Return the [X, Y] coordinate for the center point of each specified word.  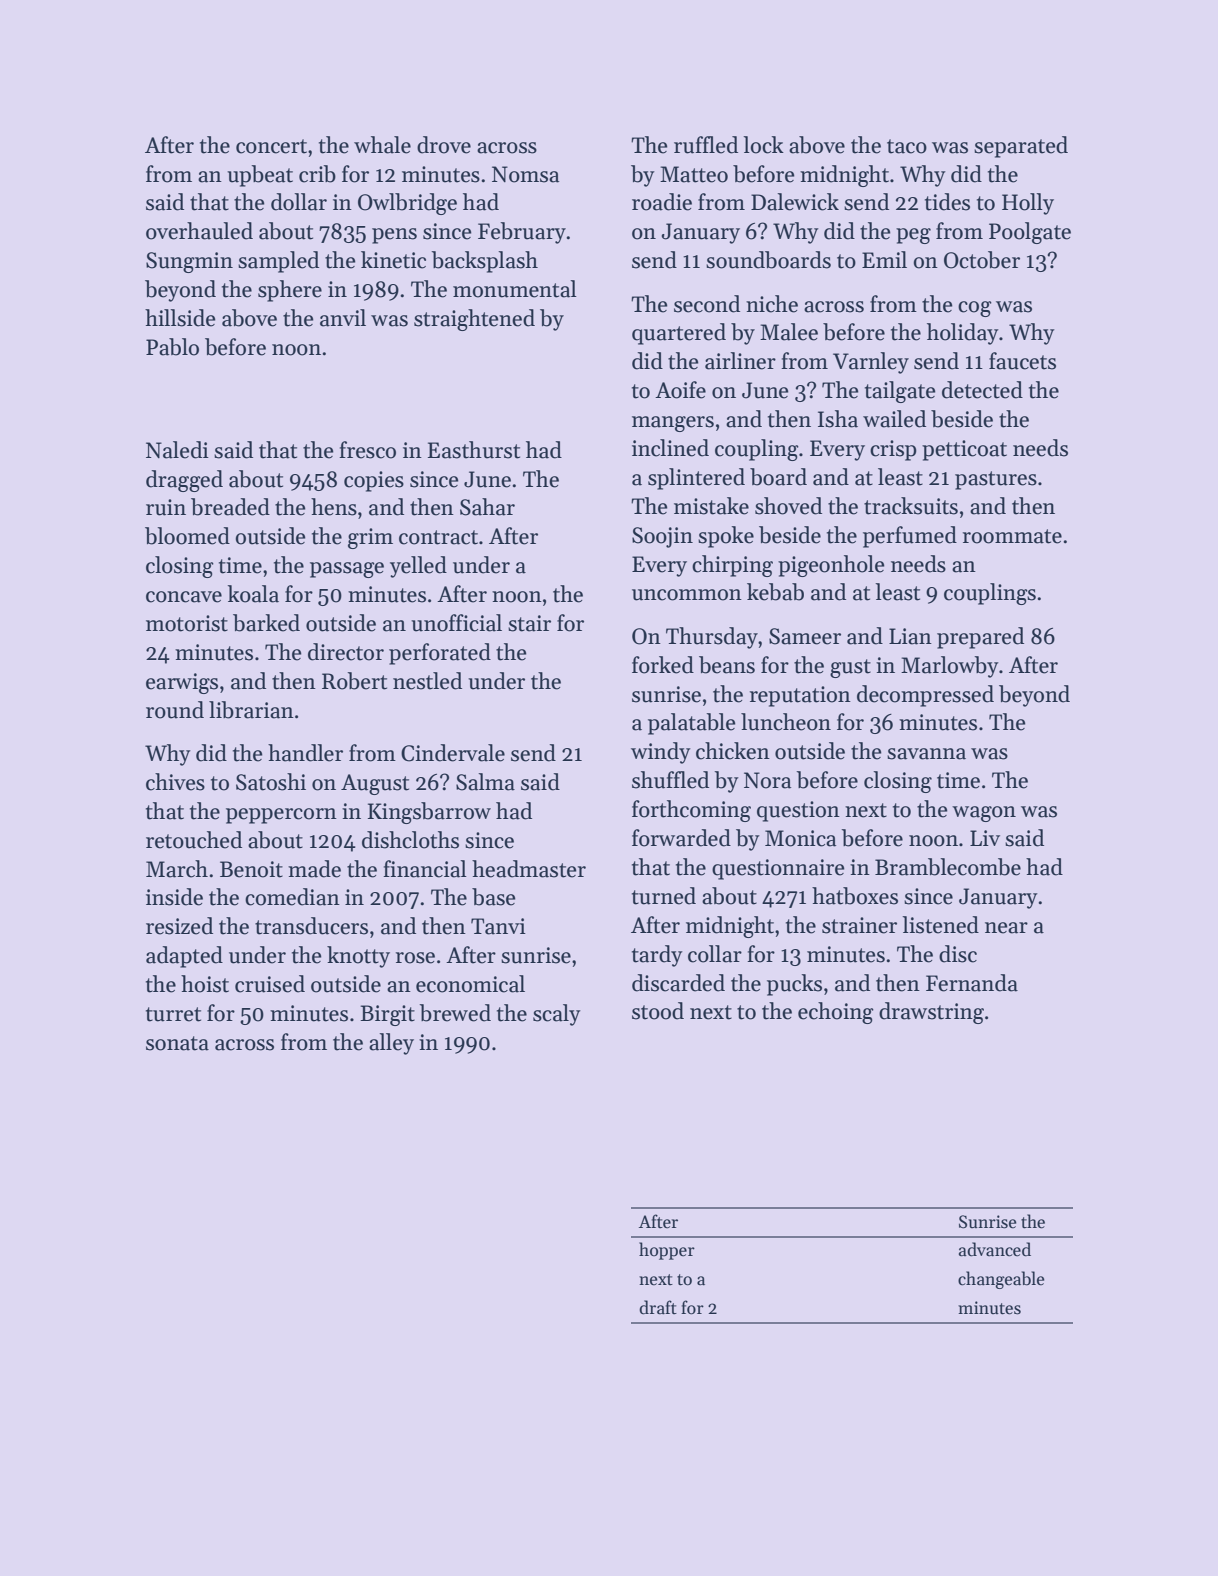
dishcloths [410, 840]
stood [658, 1011]
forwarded [681, 838]
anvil [343, 318]
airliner [740, 361]
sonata [177, 1043]
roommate [1012, 536]
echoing [836, 1013]
